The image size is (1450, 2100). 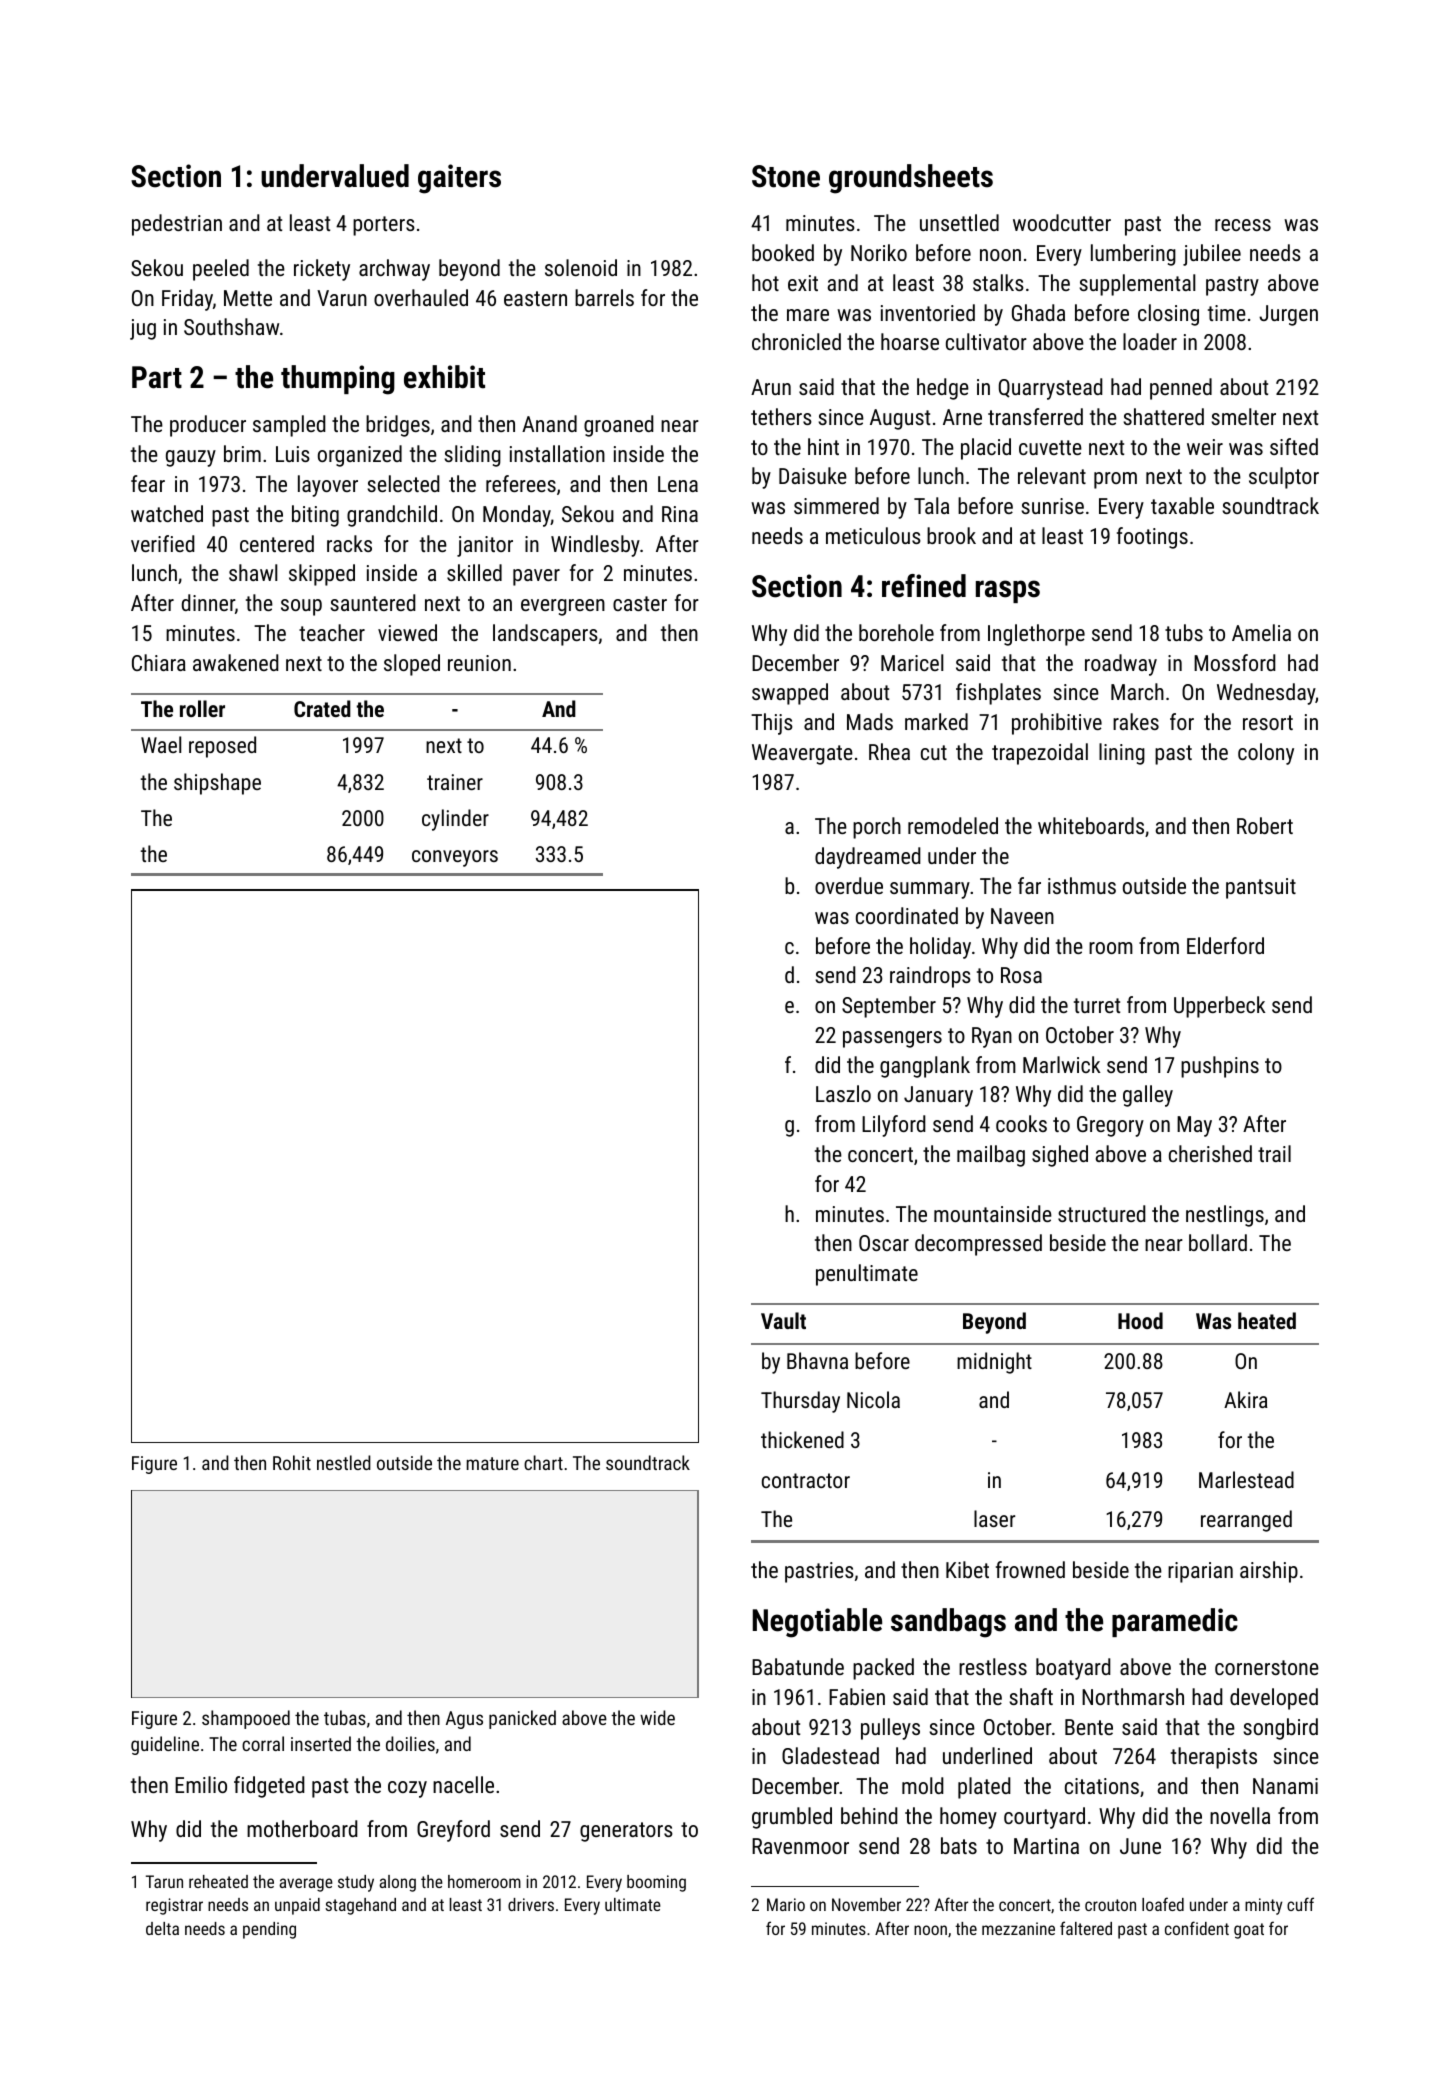 I want to click on penned, so click(x=1181, y=389).
